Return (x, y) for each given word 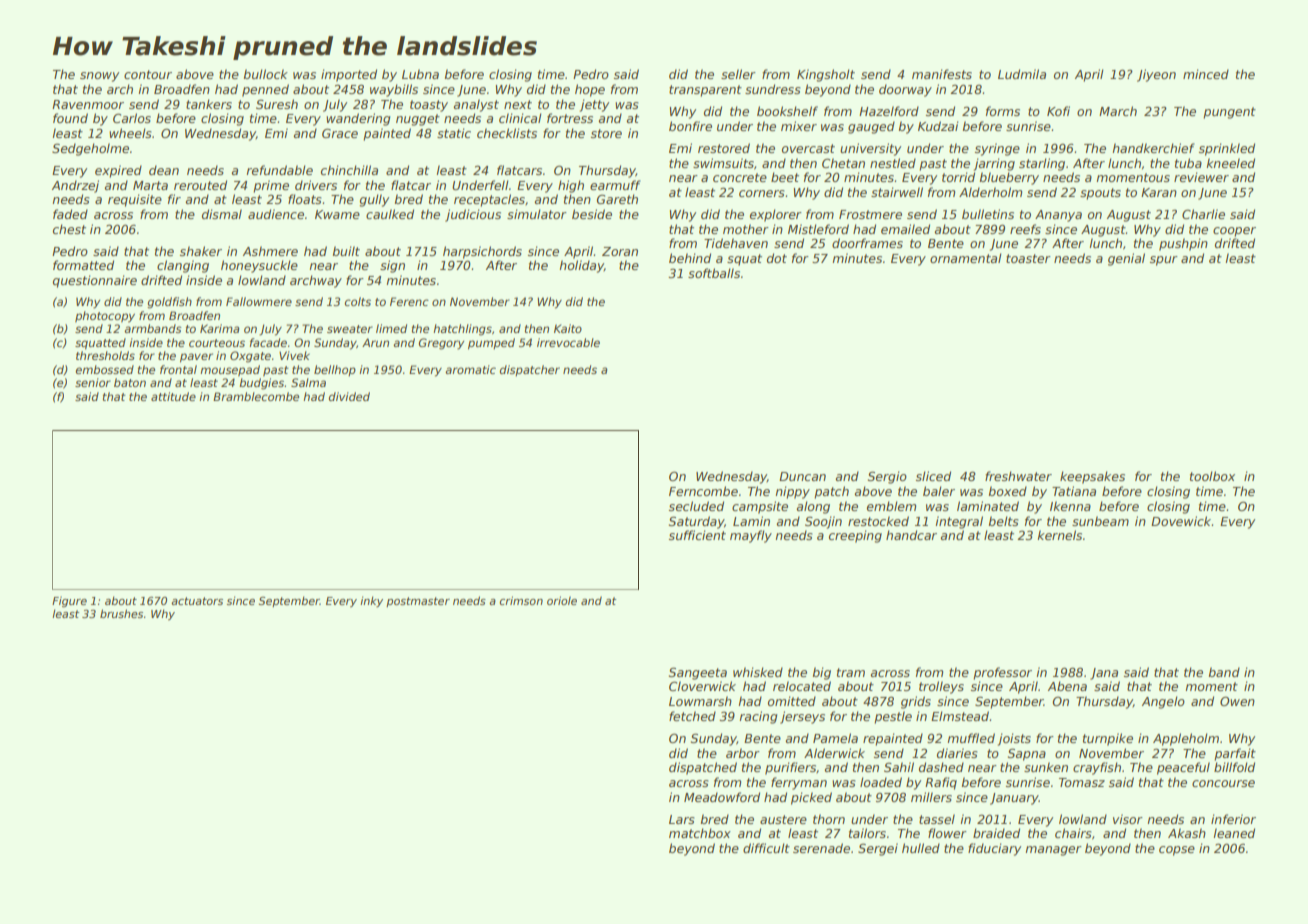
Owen (1237, 701)
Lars (682, 819)
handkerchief (1153, 148)
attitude (173, 396)
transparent (705, 91)
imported (349, 75)
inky (371, 601)
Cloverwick (702, 686)
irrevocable (568, 342)
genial (1126, 259)
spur (1164, 261)
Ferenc (409, 301)
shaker (201, 251)
